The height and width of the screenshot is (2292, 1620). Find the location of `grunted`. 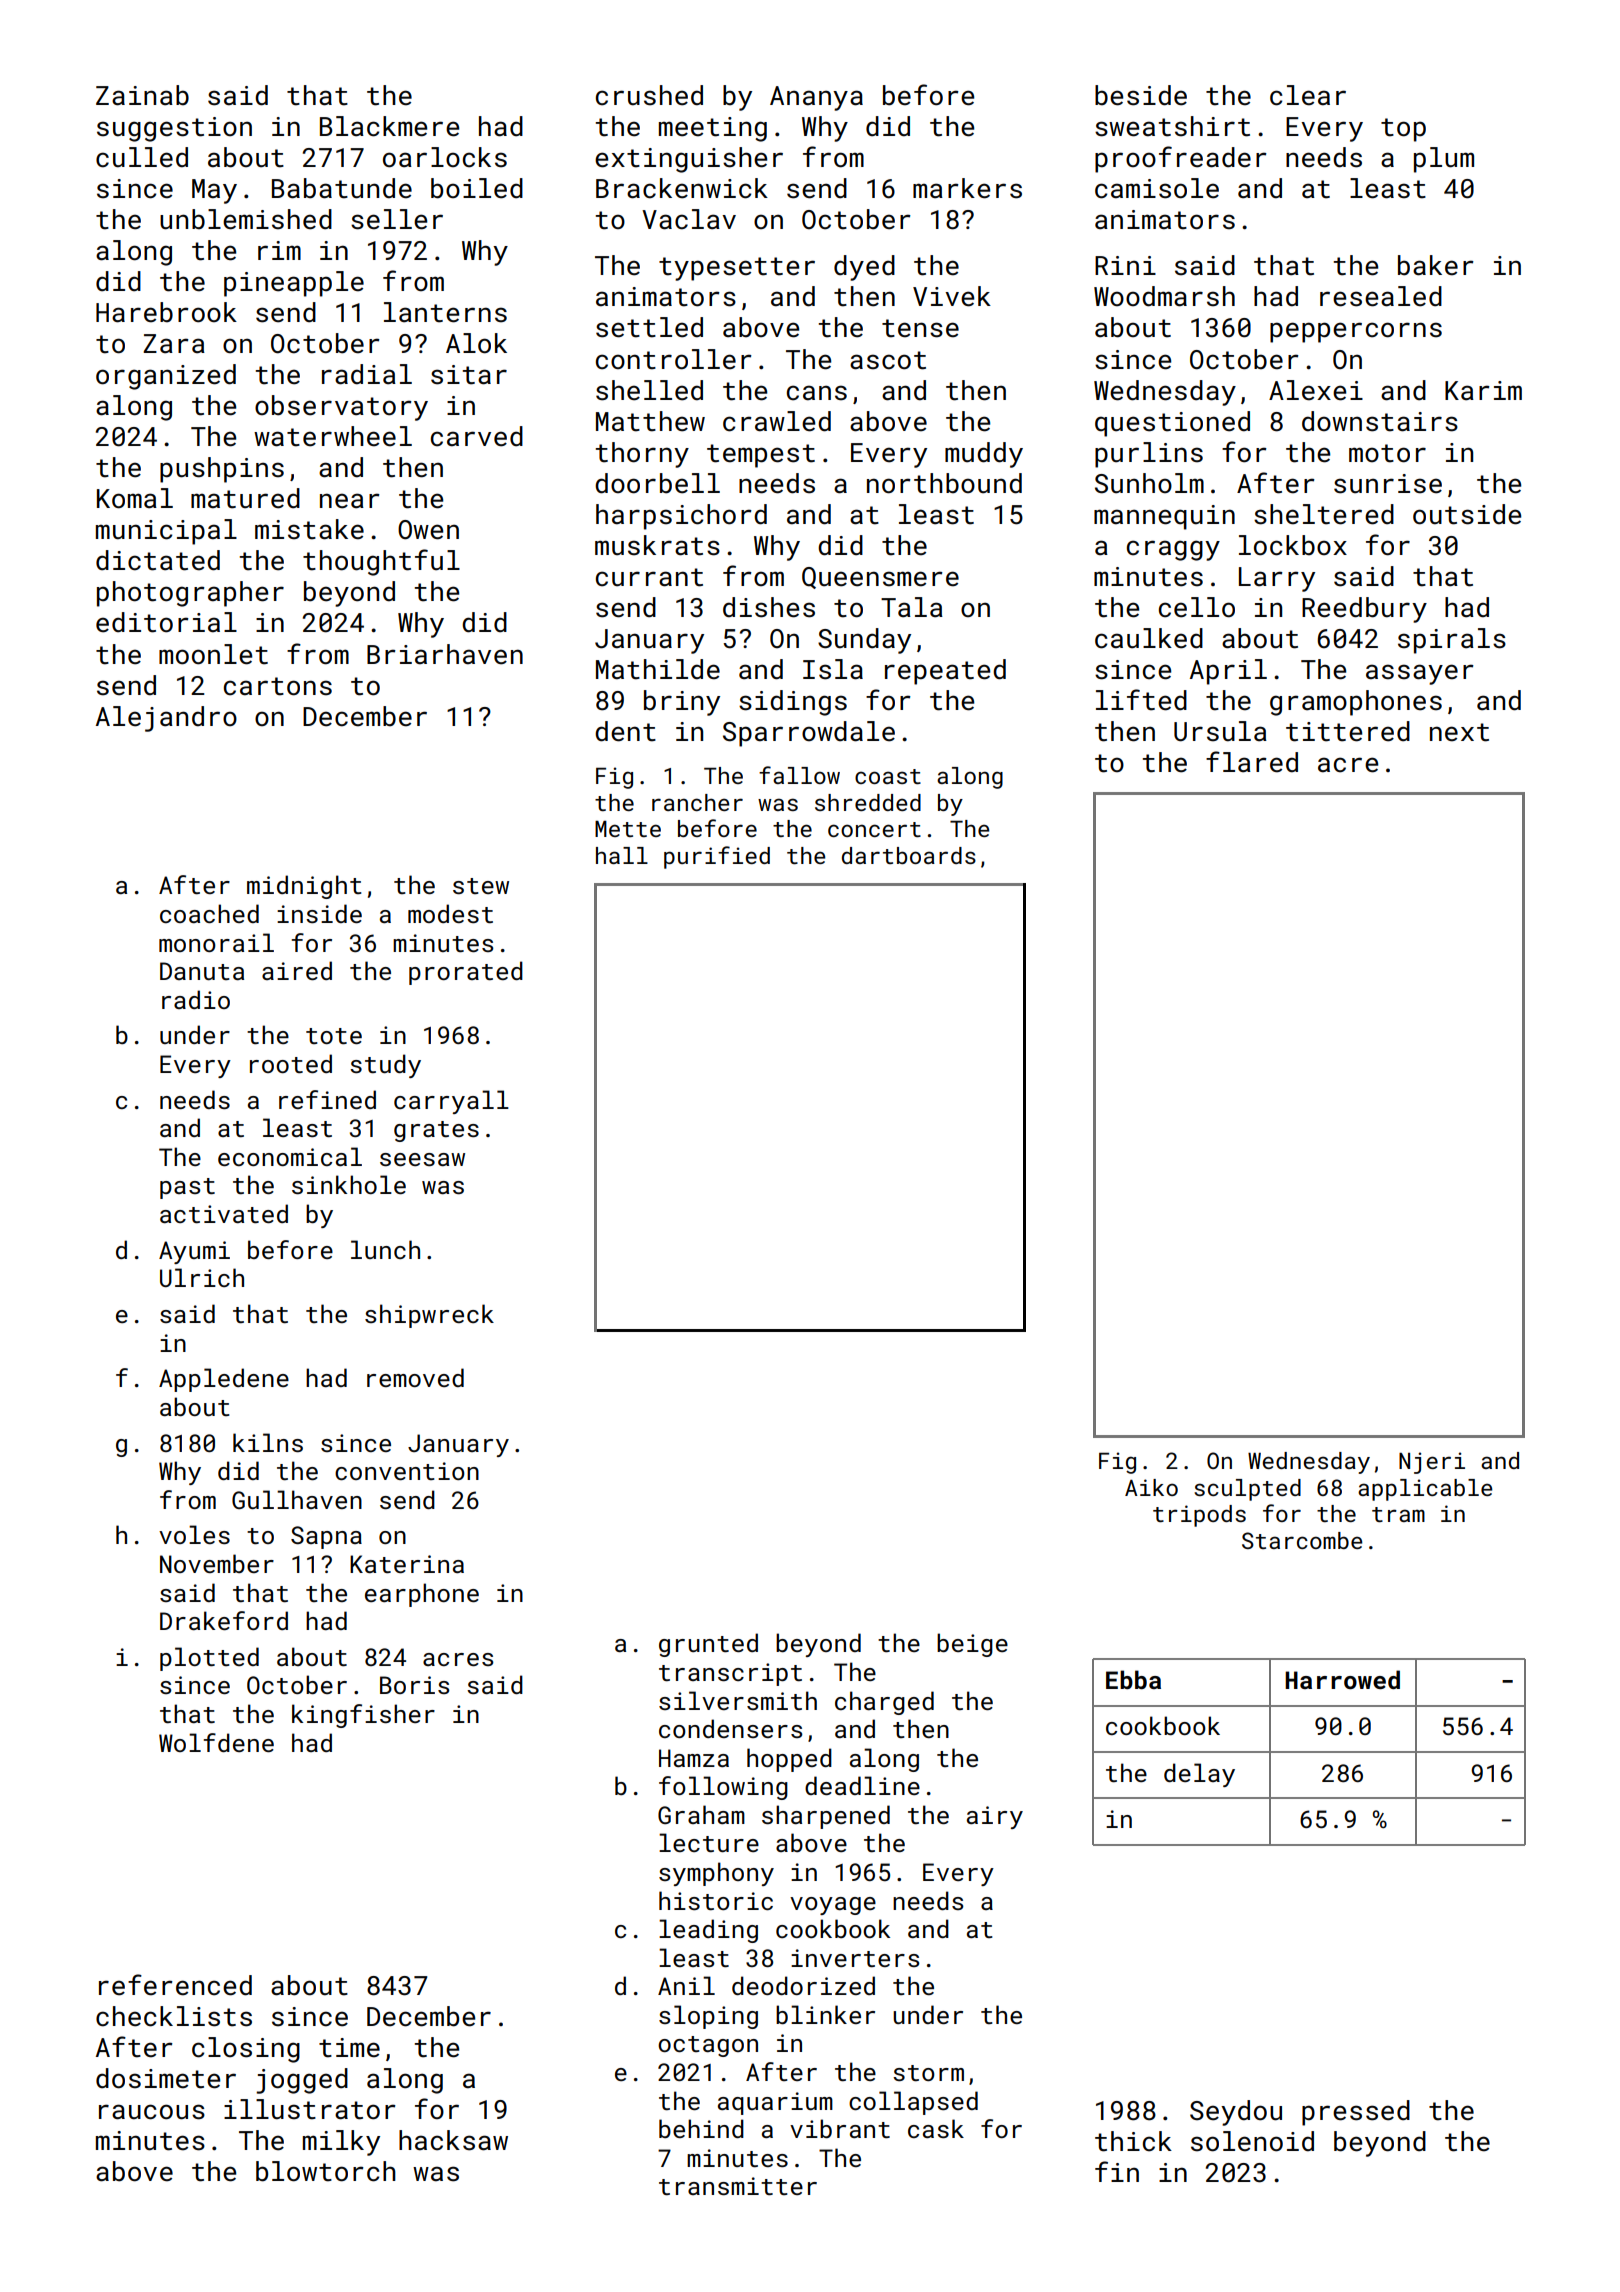

grunted is located at coordinates (708, 1645).
